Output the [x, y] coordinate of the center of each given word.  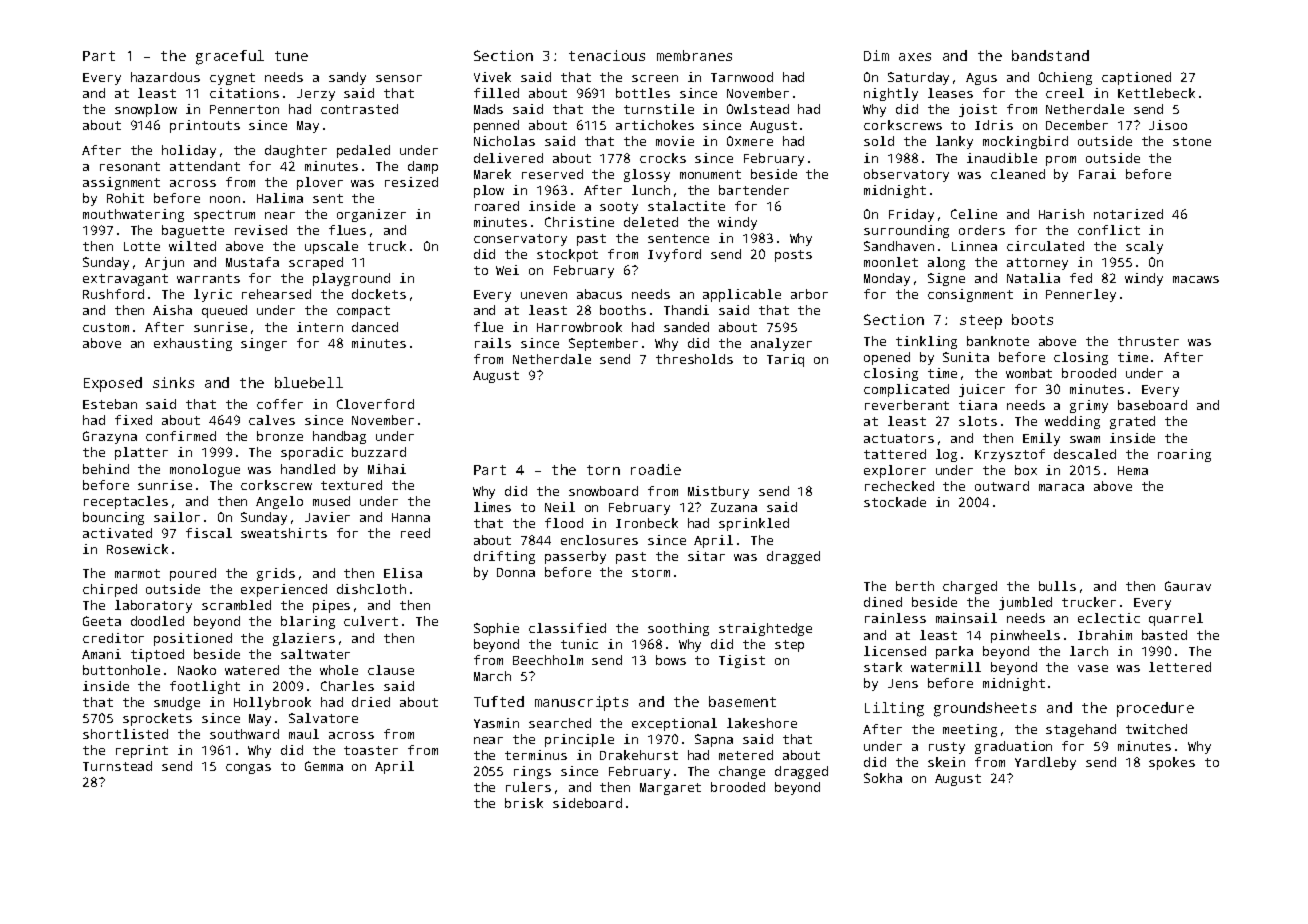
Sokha [883, 778]
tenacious [607, 55]
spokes [1172, 763]
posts [793, 256]
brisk [524, 803]
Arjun [164, 263]
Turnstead [117, 766]
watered [252, 670]
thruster [1148, 341]
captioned [1136, 78]
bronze [280, 436]
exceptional [674, 724]
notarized [1128, 214]
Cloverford [375, 404]
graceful [230, 57]
